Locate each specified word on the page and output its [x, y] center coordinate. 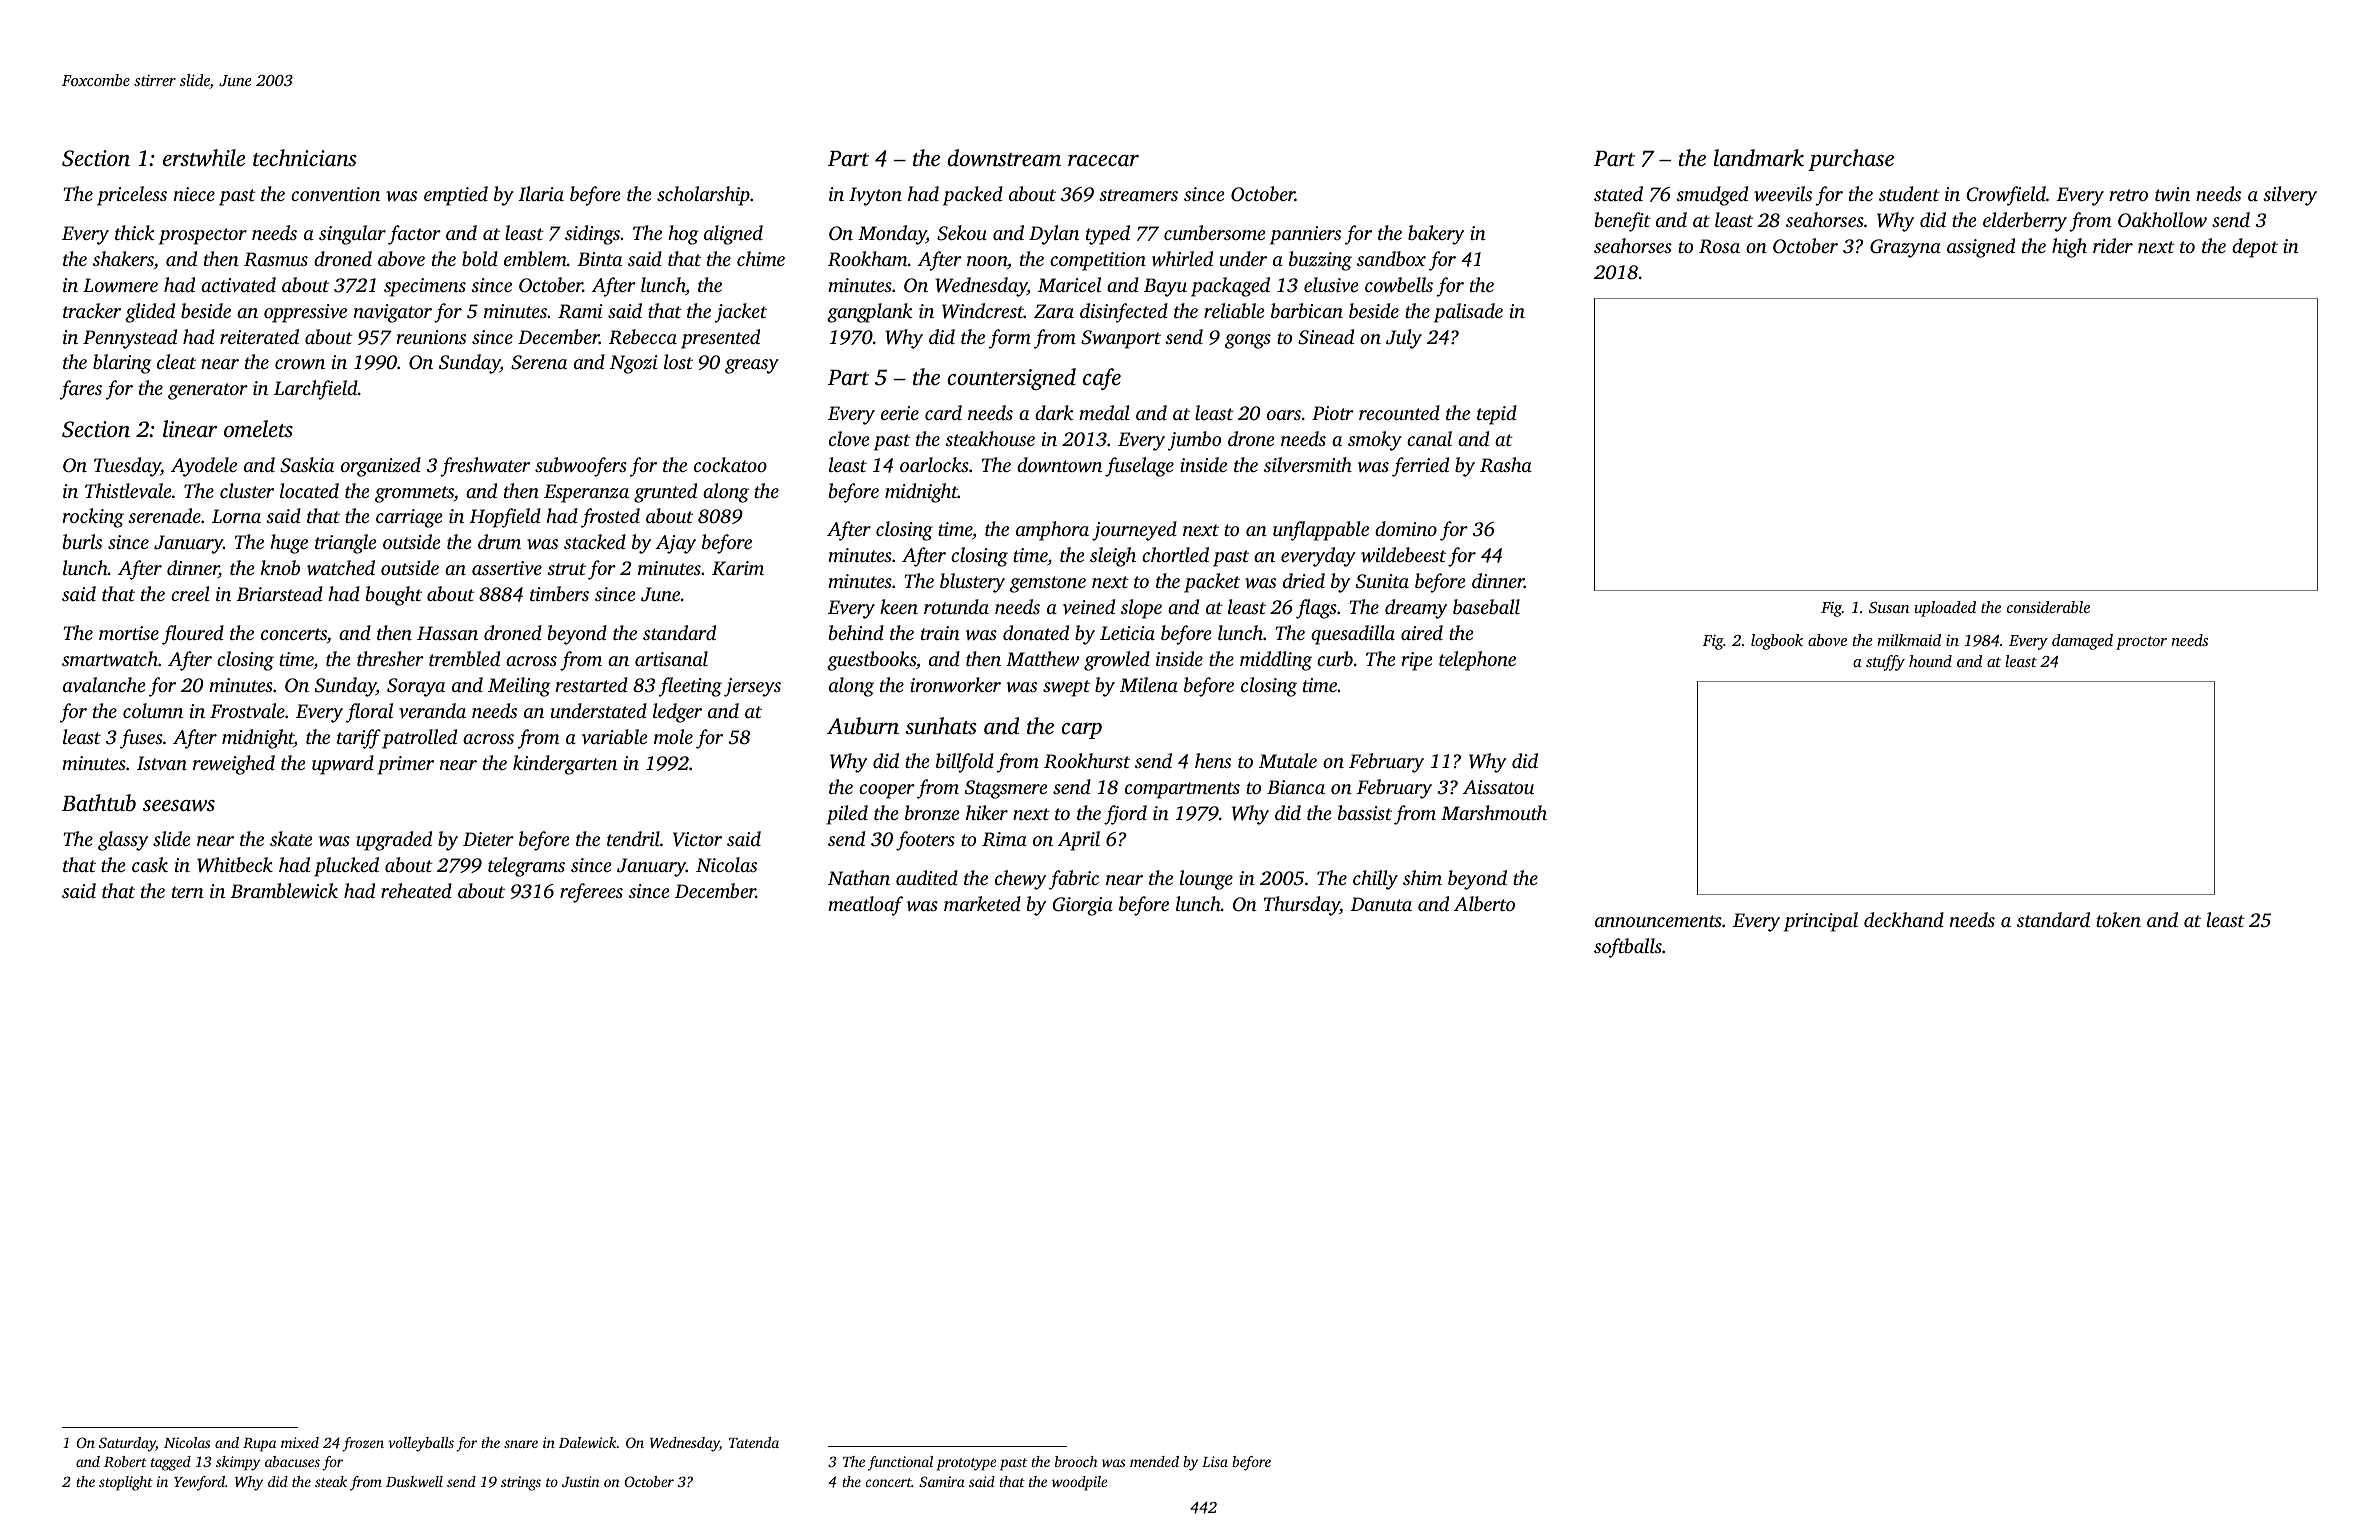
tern [188, 892]
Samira [942, 1481]
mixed [300, 1442]
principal [1821, 922]
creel [190, 593]
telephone [1477, 661]
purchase [1851, 160]
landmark [1759, 158]
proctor [2141, 643]
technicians [305, 158]
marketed [982, 903]
